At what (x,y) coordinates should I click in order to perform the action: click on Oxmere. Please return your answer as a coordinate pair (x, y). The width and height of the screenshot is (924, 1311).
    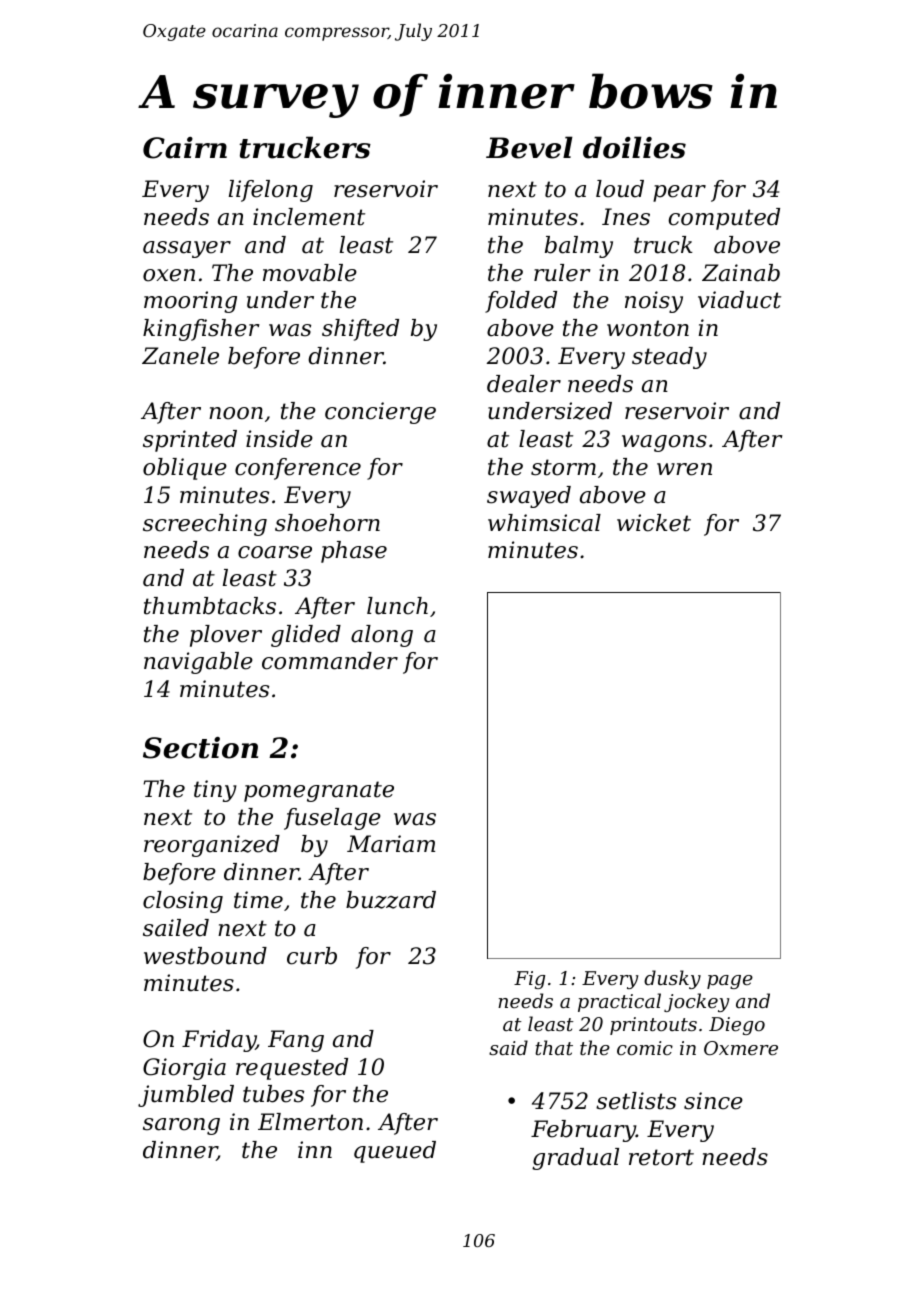
    Looking at the image, I should click on (741, 1048).
